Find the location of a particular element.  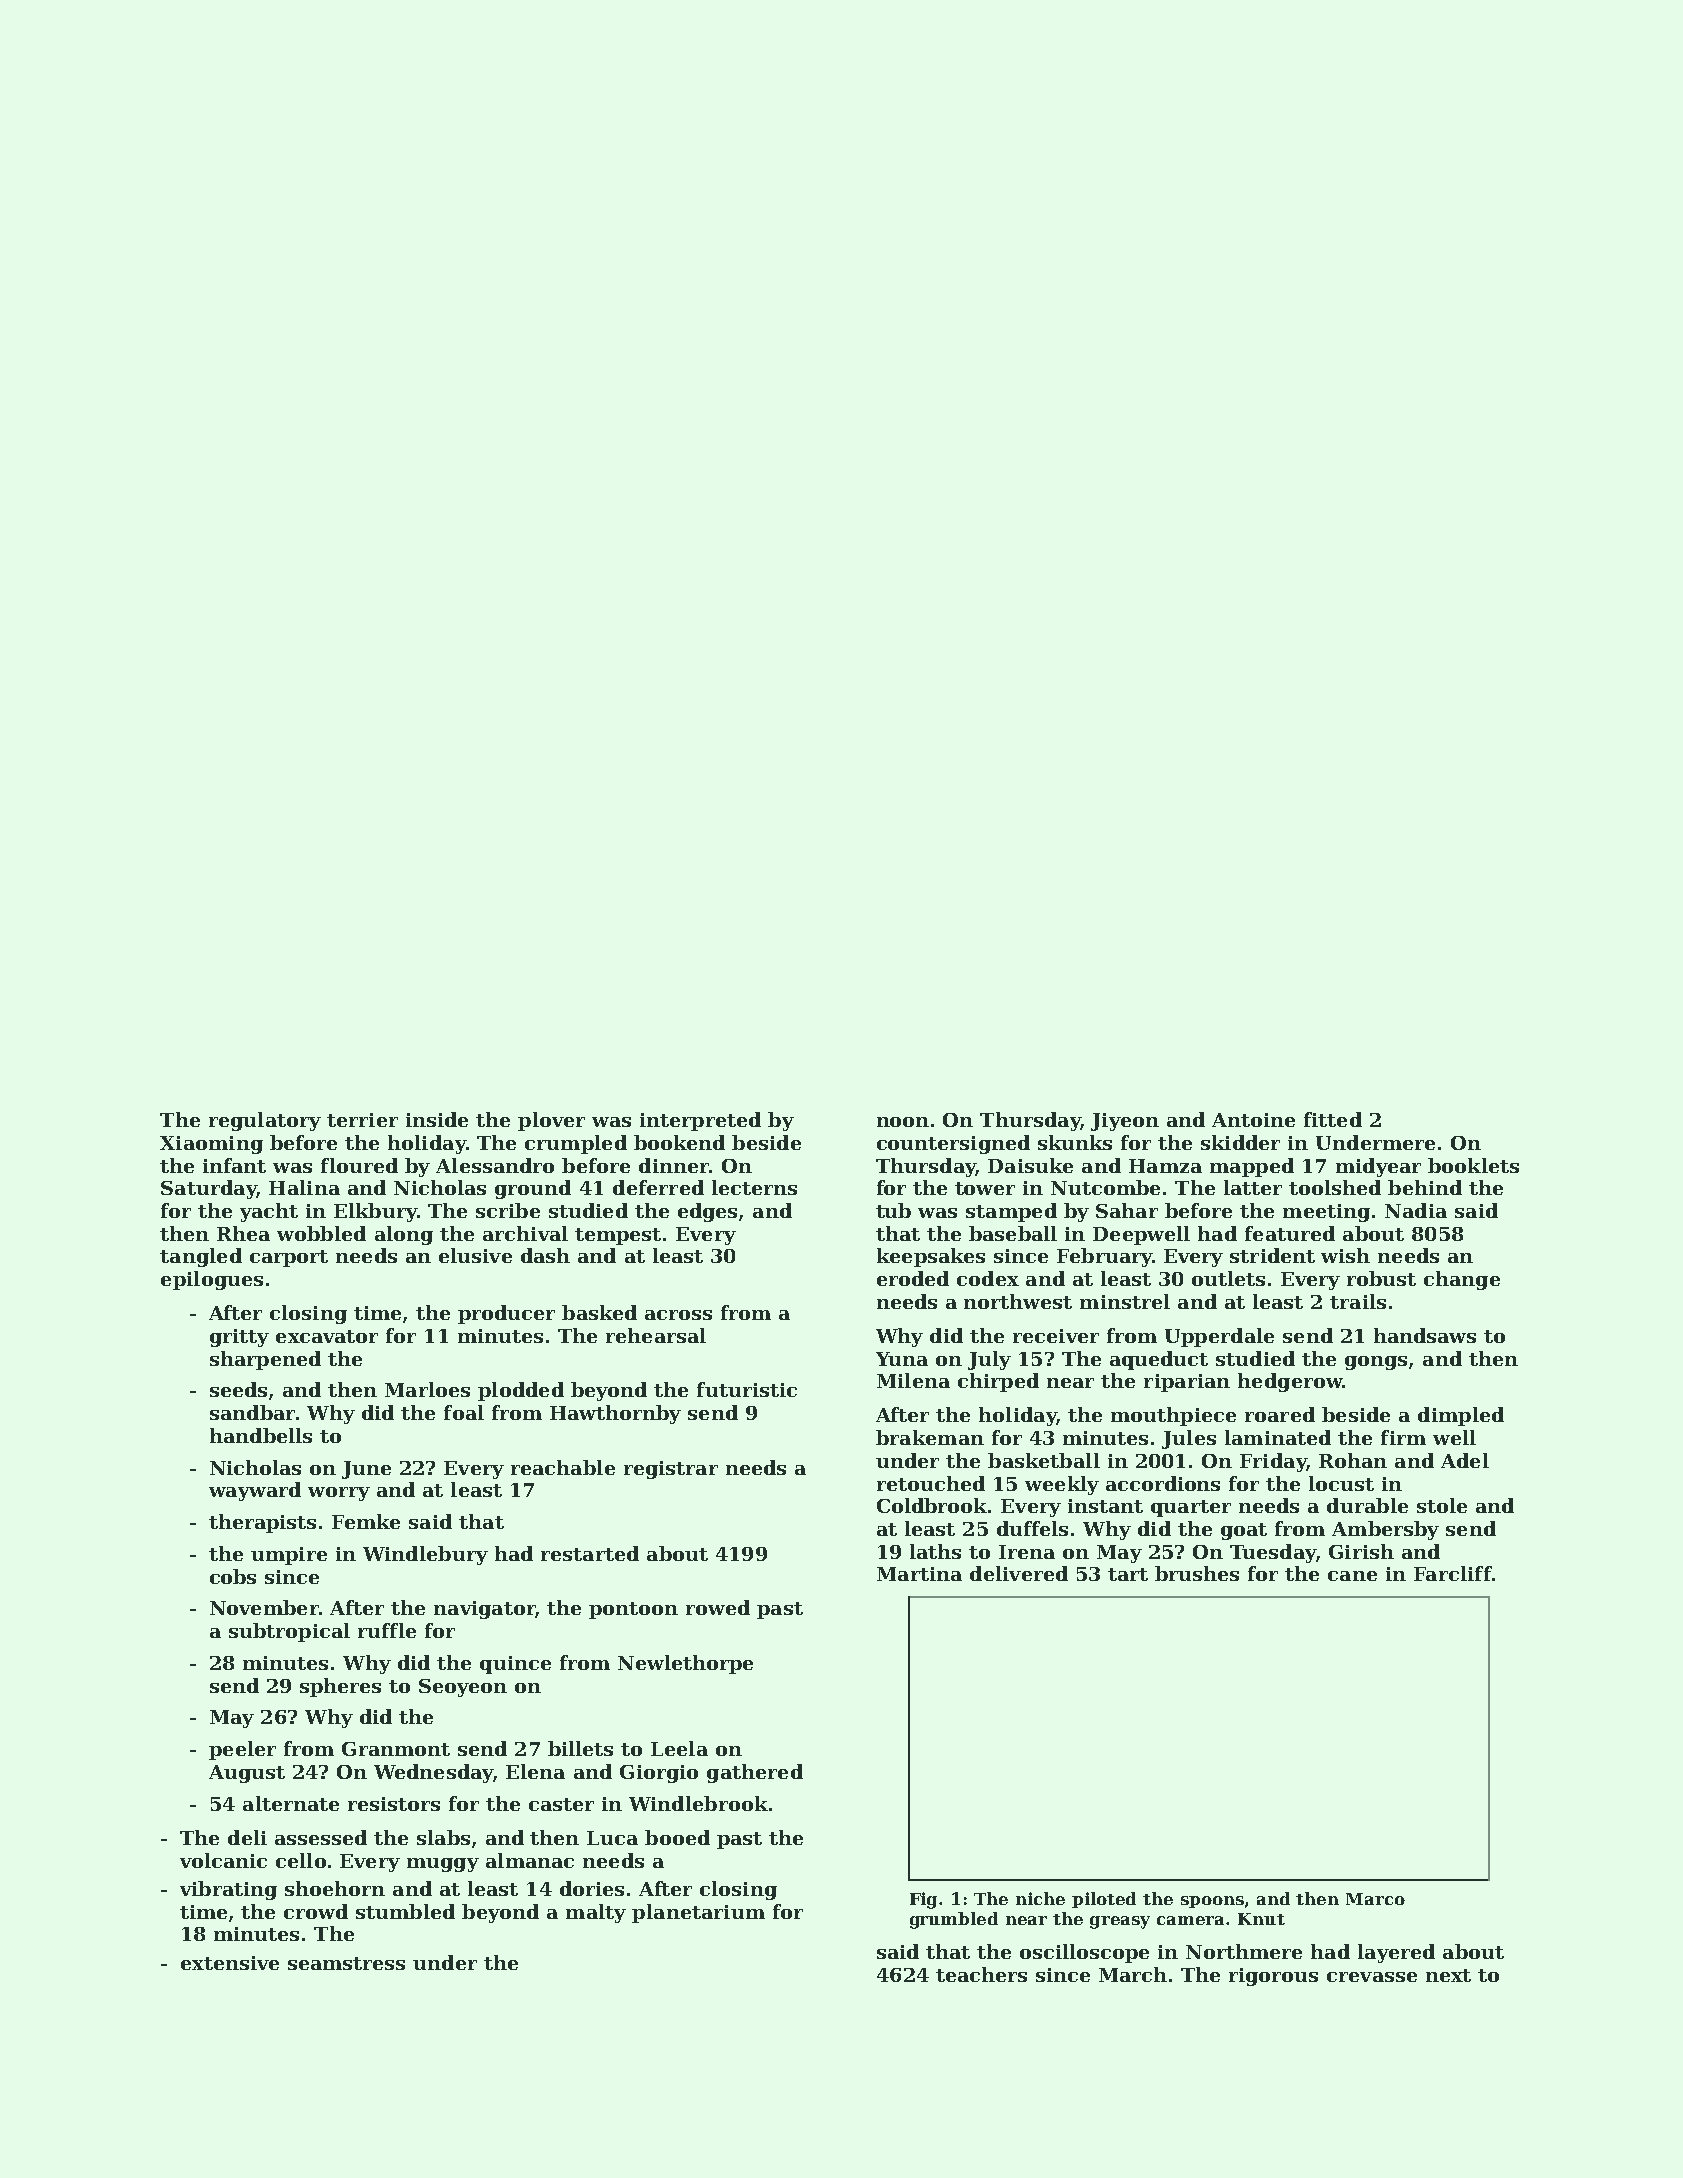

terrier is located at coordinates (362, 1120).
